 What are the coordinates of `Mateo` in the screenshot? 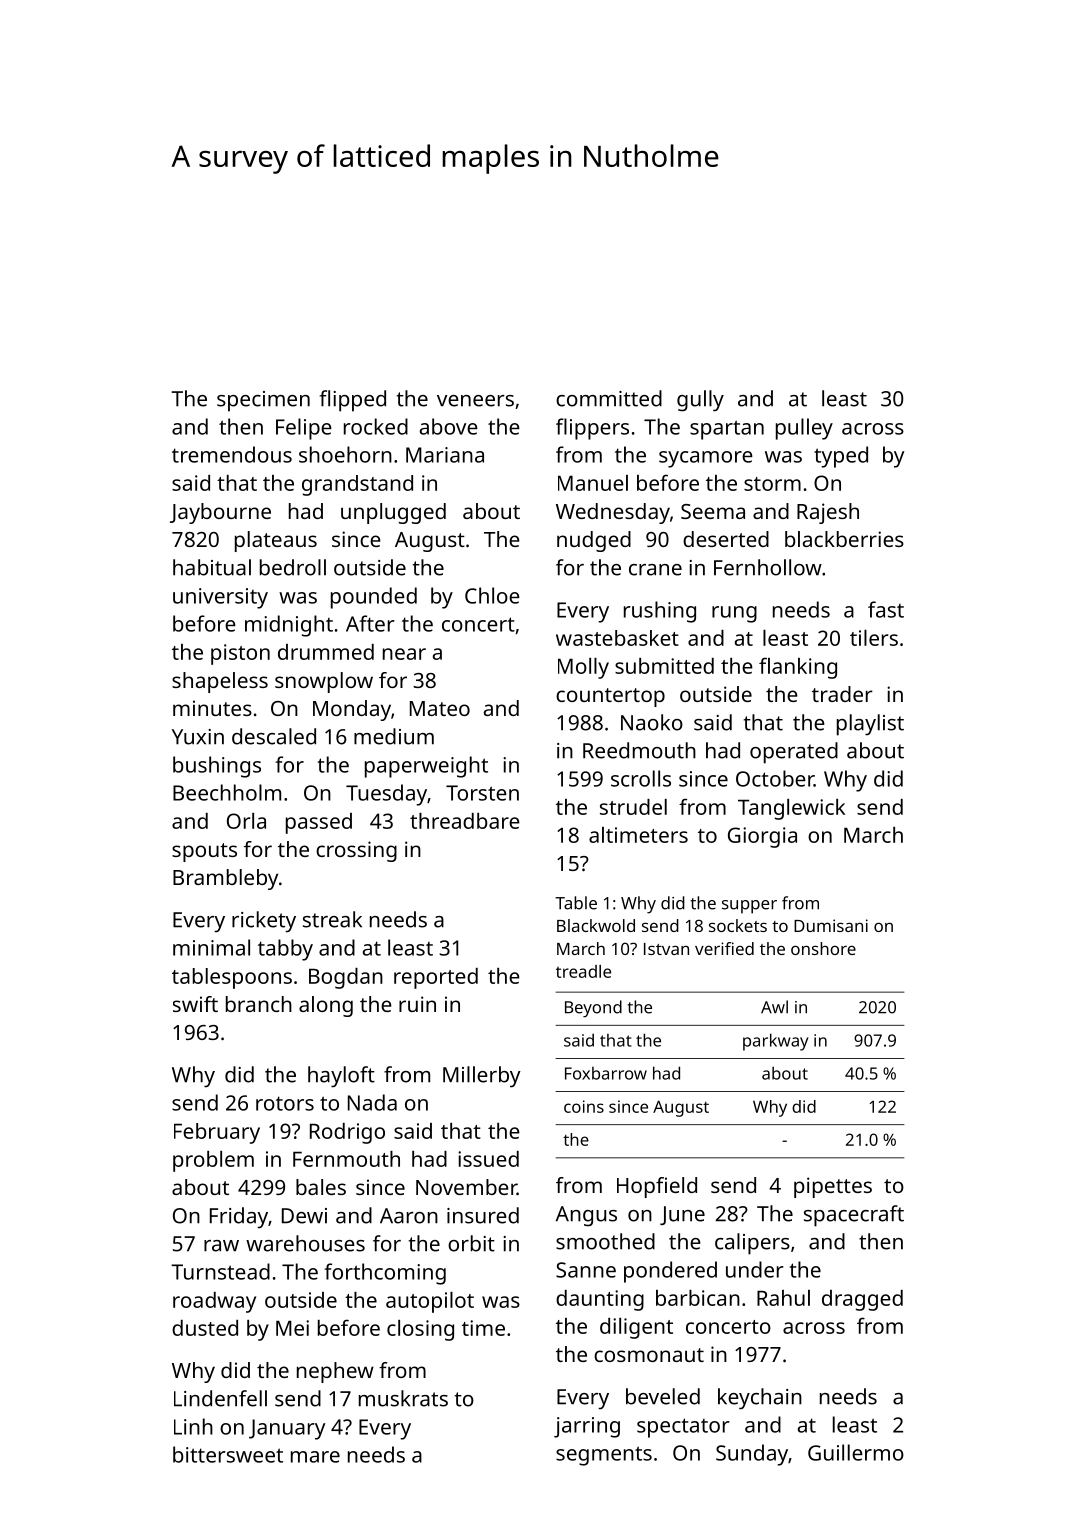 It's located at (440, 708).
